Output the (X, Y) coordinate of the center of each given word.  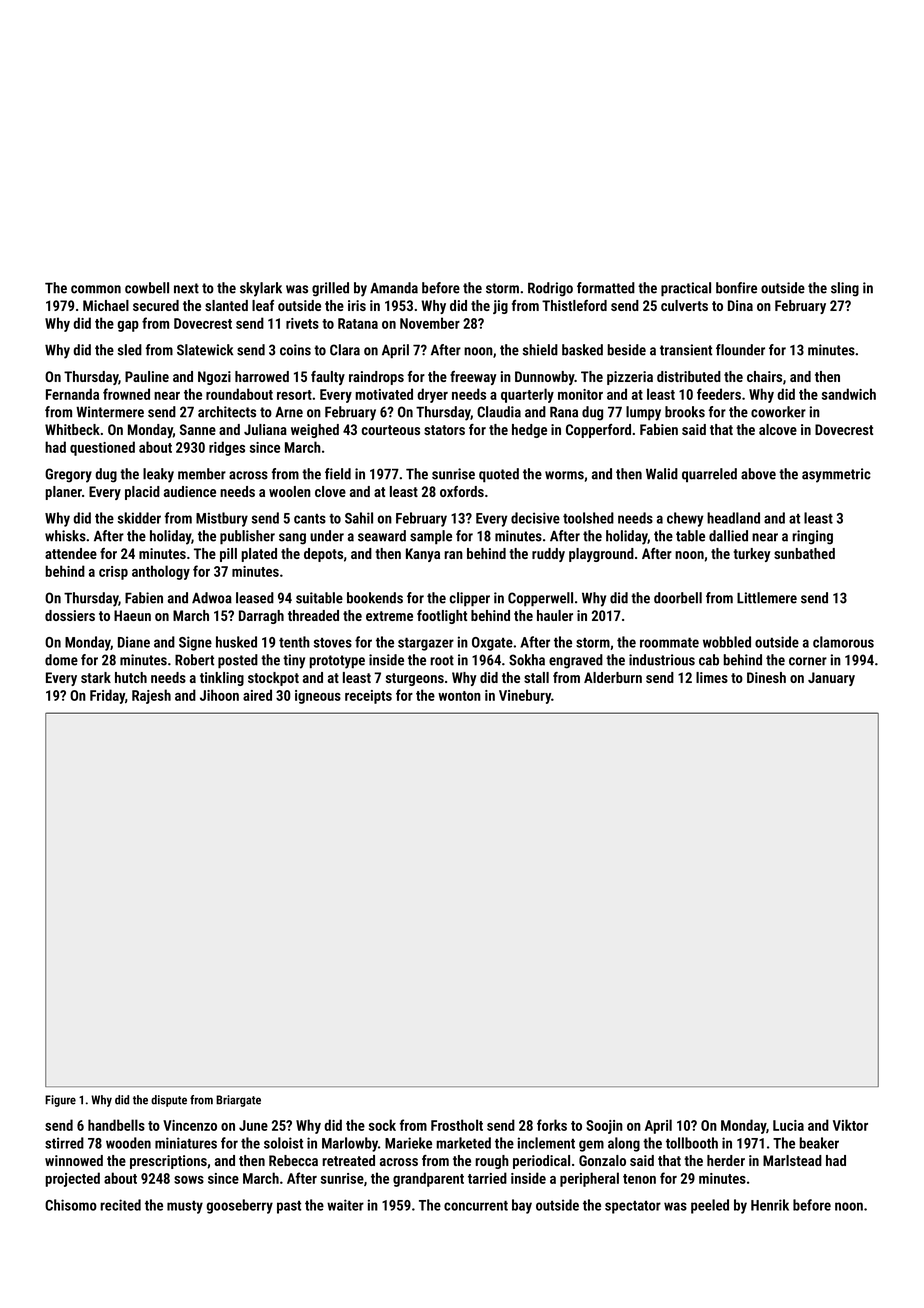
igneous (318, 697)
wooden (128, 1143)
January (831, 679)
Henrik (770, 1205)
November (430, 323)
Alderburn (613, 677)
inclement (546, 1143)
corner (808, 661)
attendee (71, 553)
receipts (368, 697)
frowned (126, 394)
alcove (778, 429)
